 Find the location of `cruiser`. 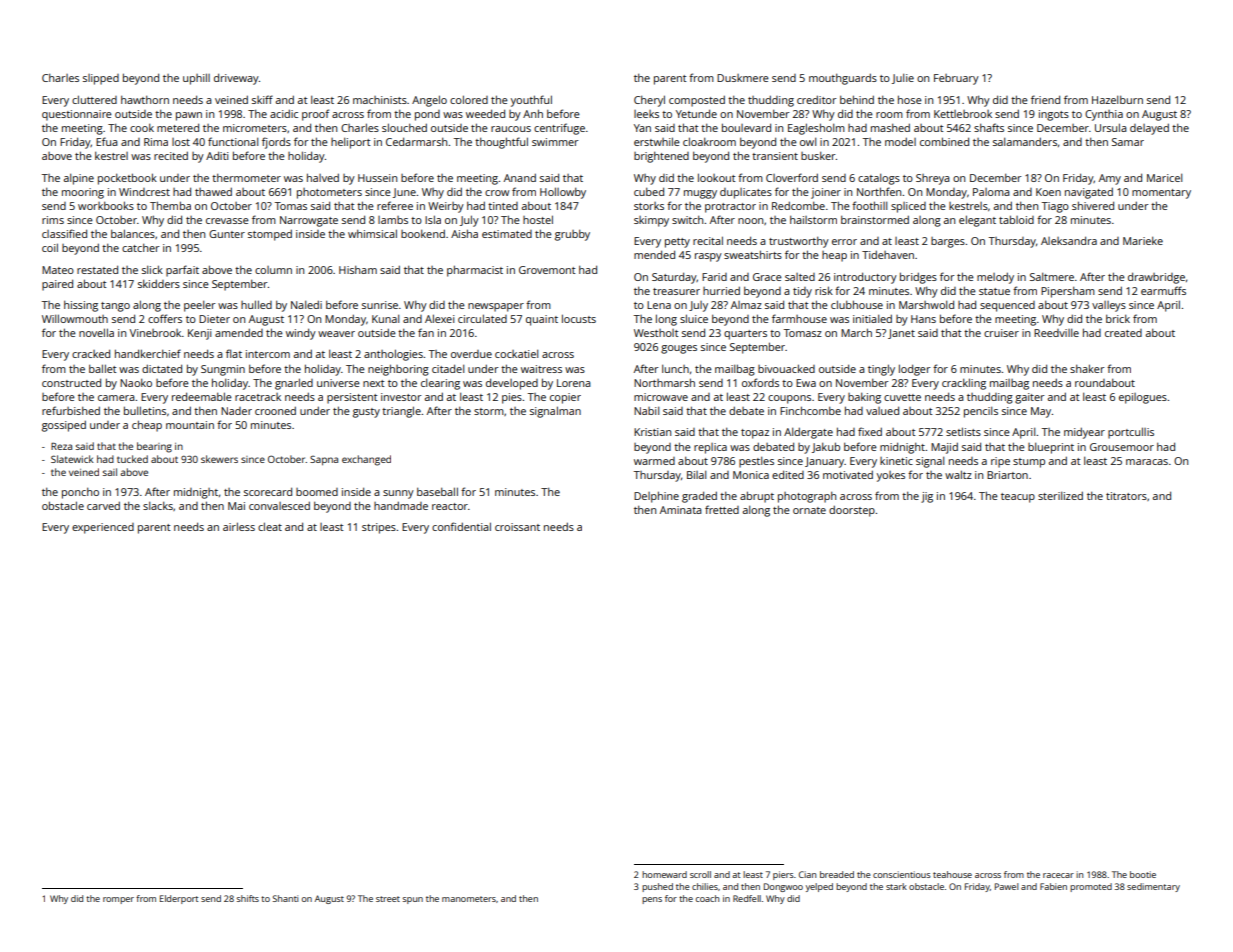

cruiser is located at coordinates (1001, 333).
